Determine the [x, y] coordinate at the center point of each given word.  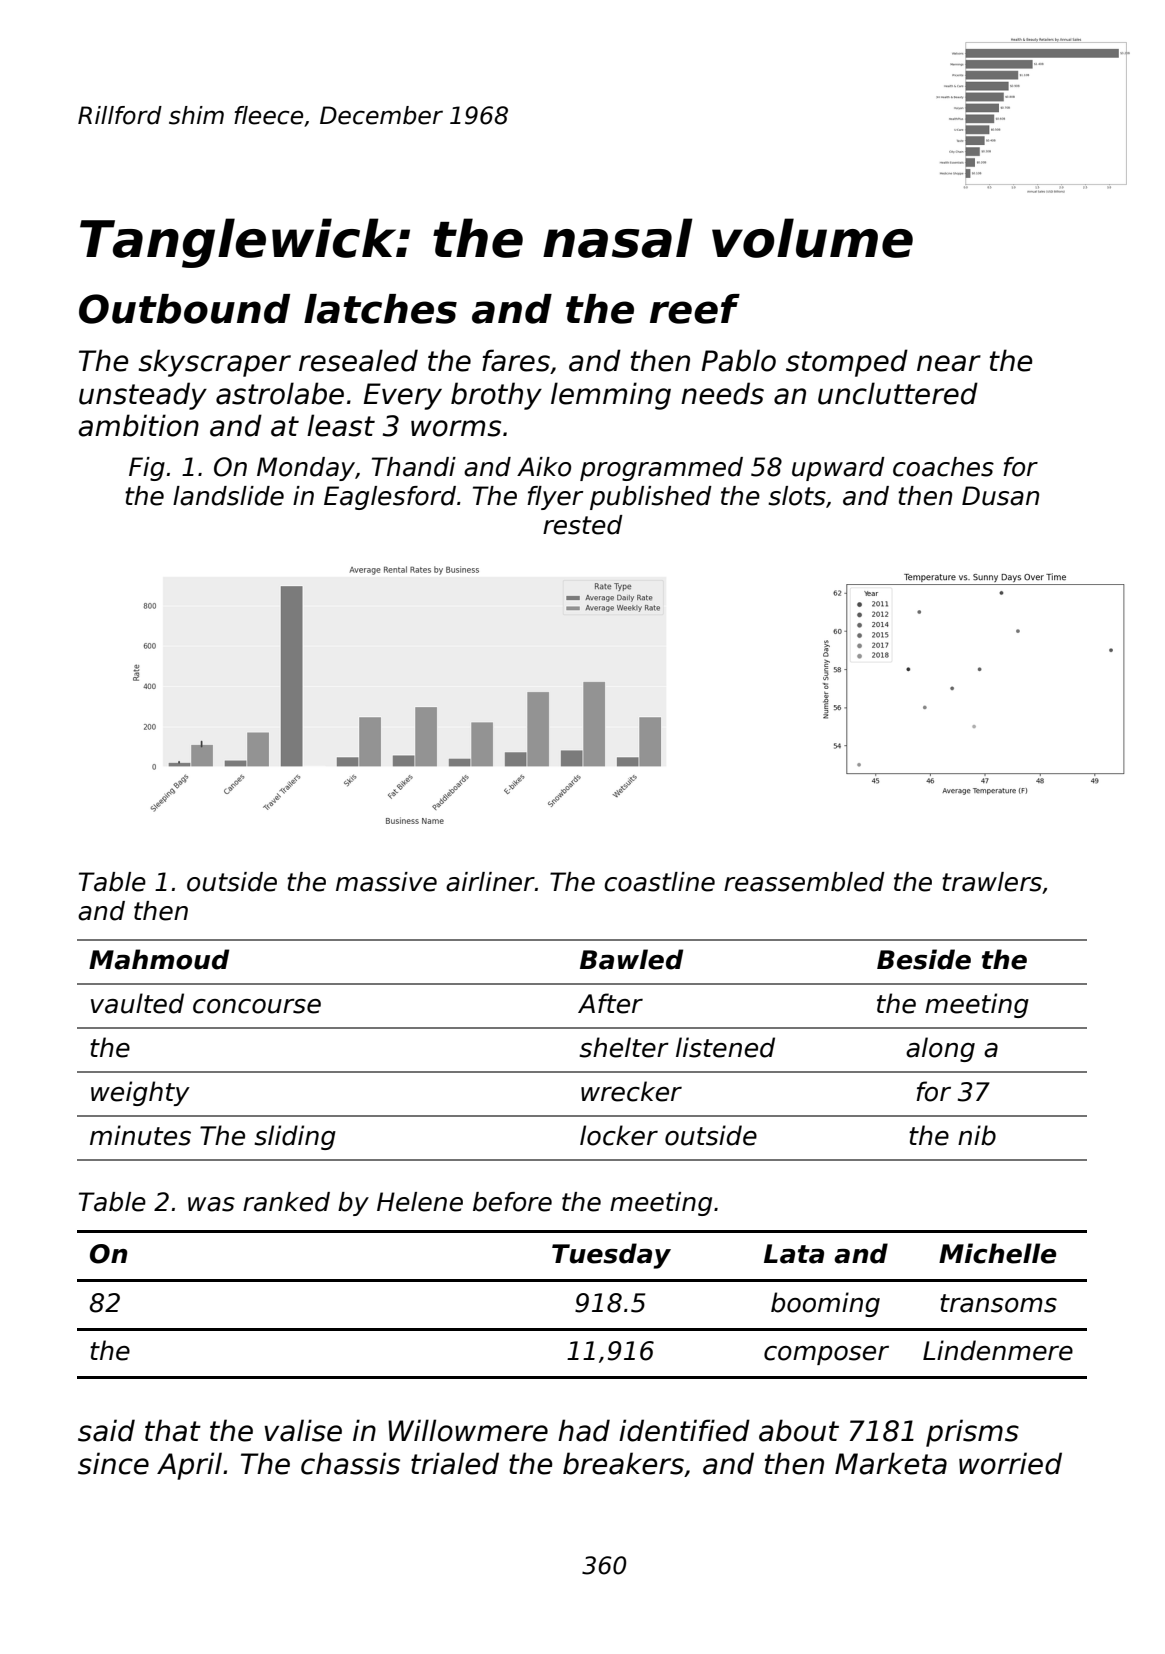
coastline [659, 882]
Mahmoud [159, 959]
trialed [455, 1463]
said [106, 1430]
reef [695, 309]
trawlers [992, 882]
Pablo [739, 360]
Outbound [184, 309]
